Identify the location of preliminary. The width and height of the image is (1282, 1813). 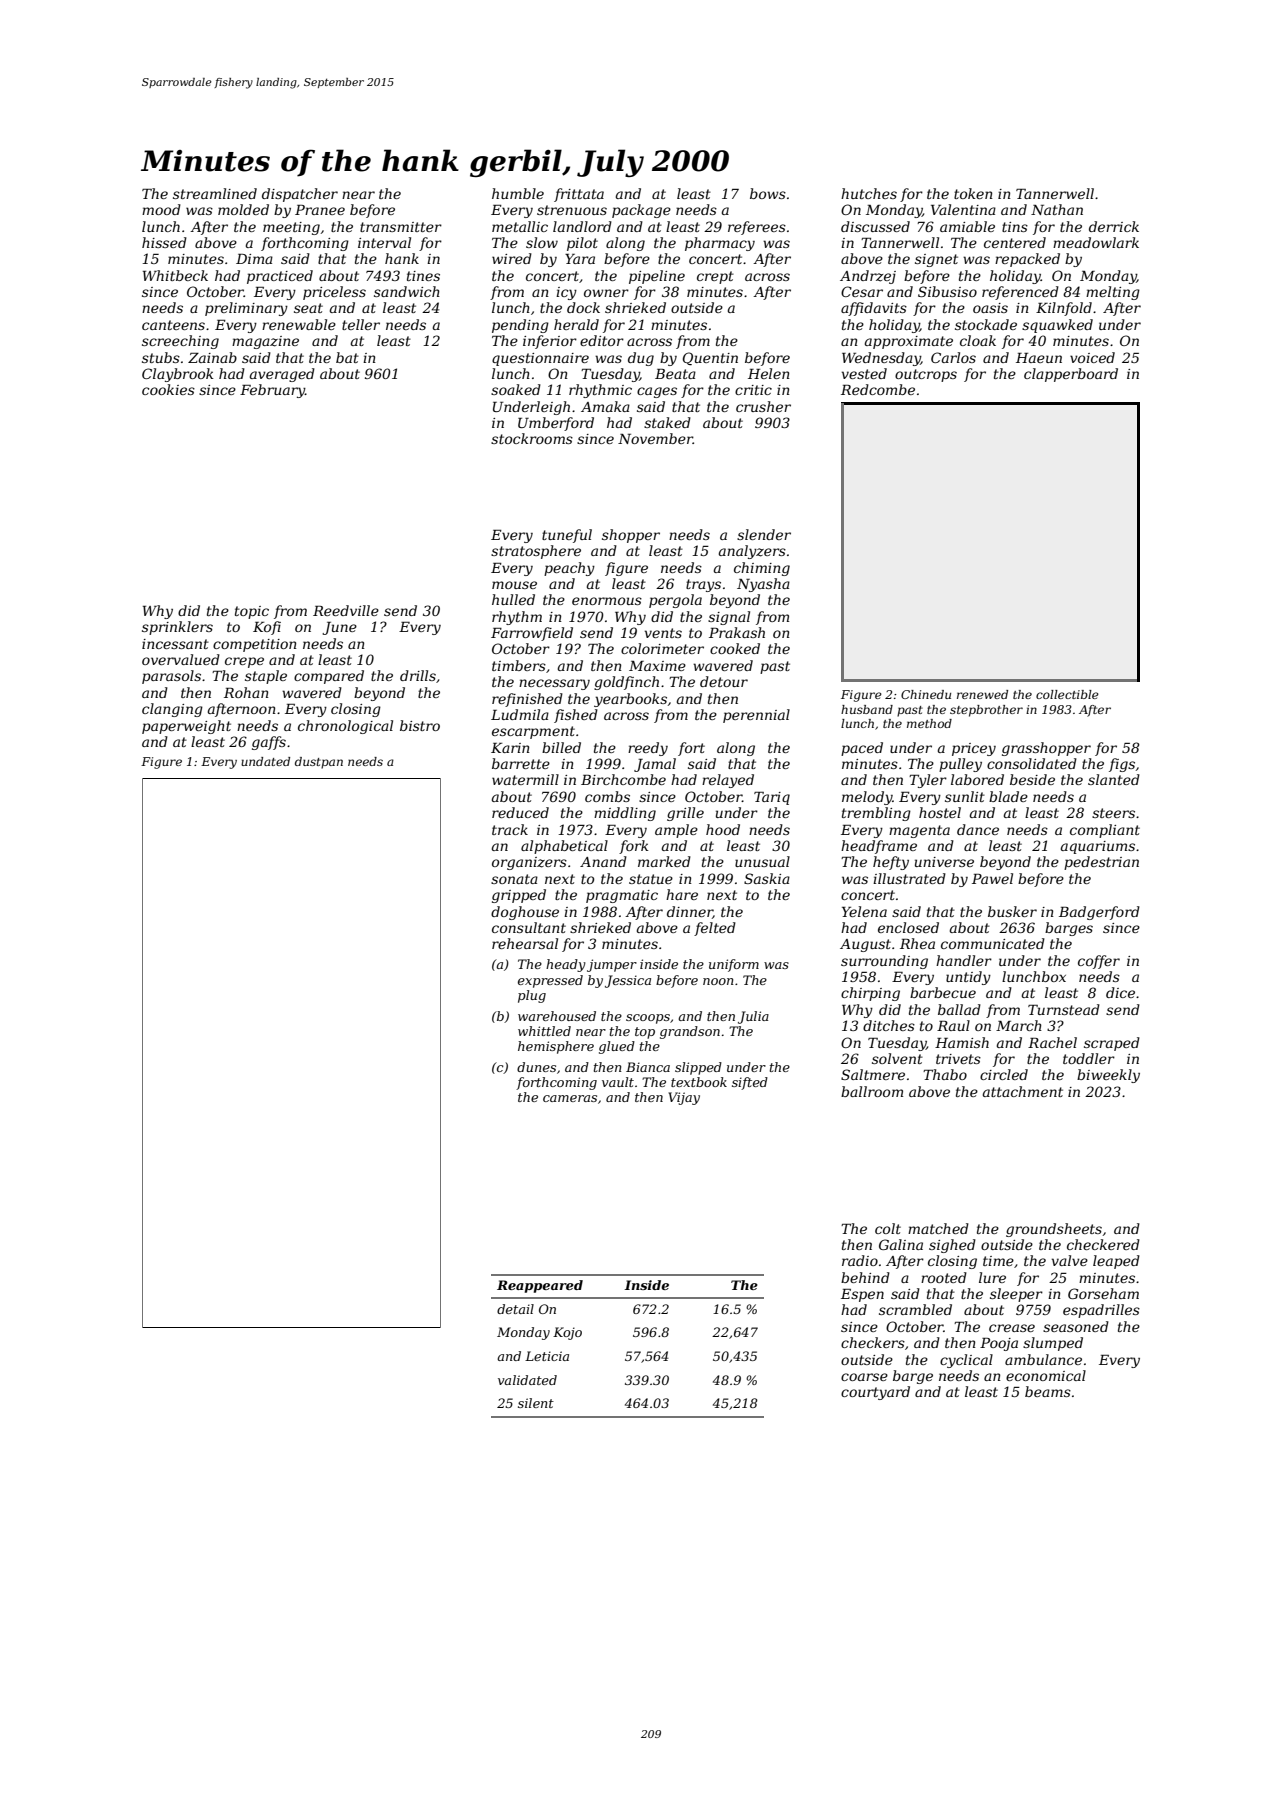
(246, 309).
